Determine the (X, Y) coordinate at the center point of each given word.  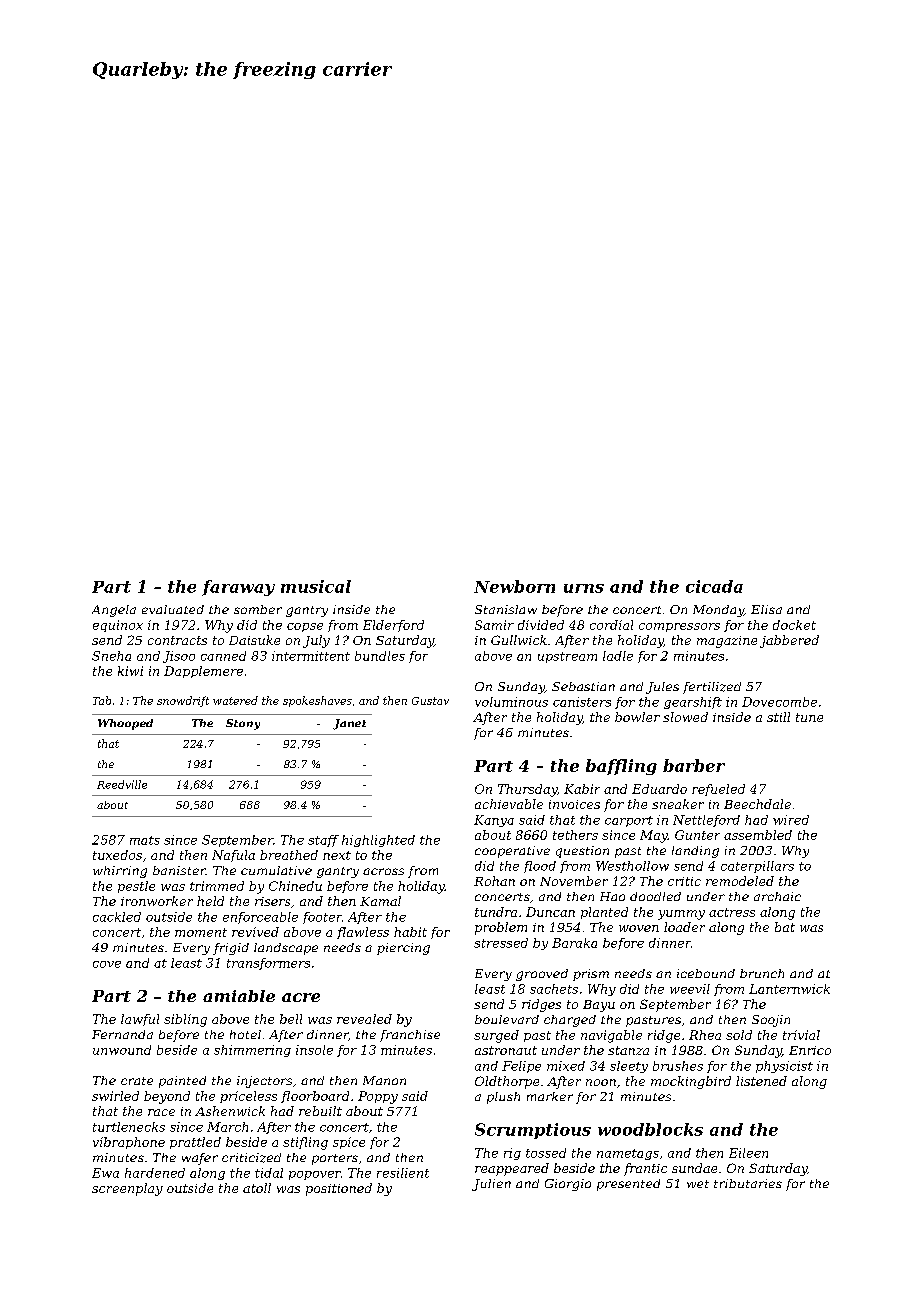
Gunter (697, 835)
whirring (120, 872)
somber (258, 609)
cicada (714, 586)
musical (316, 586)
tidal (269, 1173)
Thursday (527, 790)
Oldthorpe (507, 1082)
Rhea (705, 1035)
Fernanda (122, 1034)
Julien (491, 1185)
